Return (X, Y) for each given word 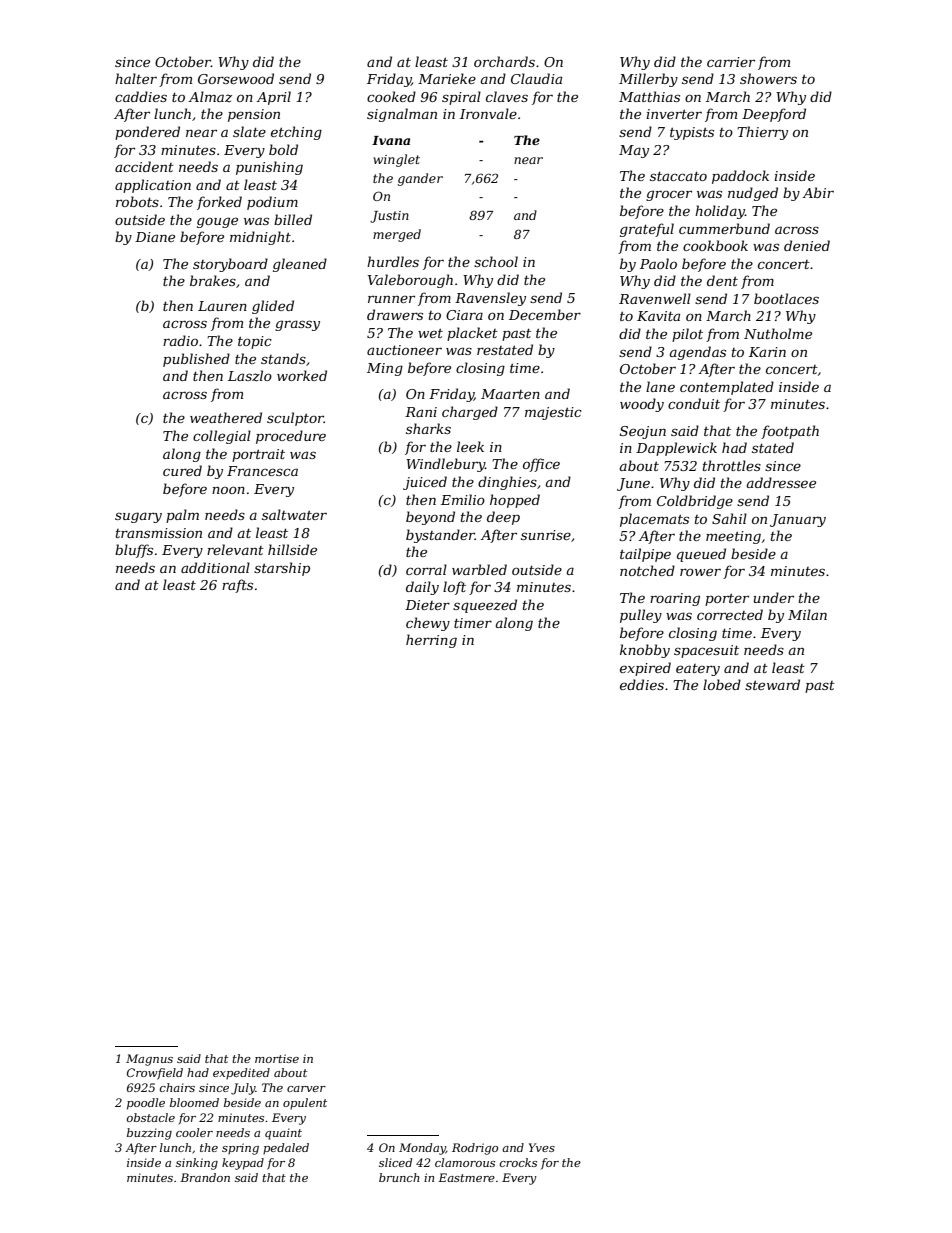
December (545, 314)
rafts (237, 586)
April (273, 98)
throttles (732, 465)
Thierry (762, 133)
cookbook (715, 245)
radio (180, 340)
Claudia (536, 78)
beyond (430, 518)
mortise (277, 1058)
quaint (283, 1134)
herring (431, 641)
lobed (722, 684)
